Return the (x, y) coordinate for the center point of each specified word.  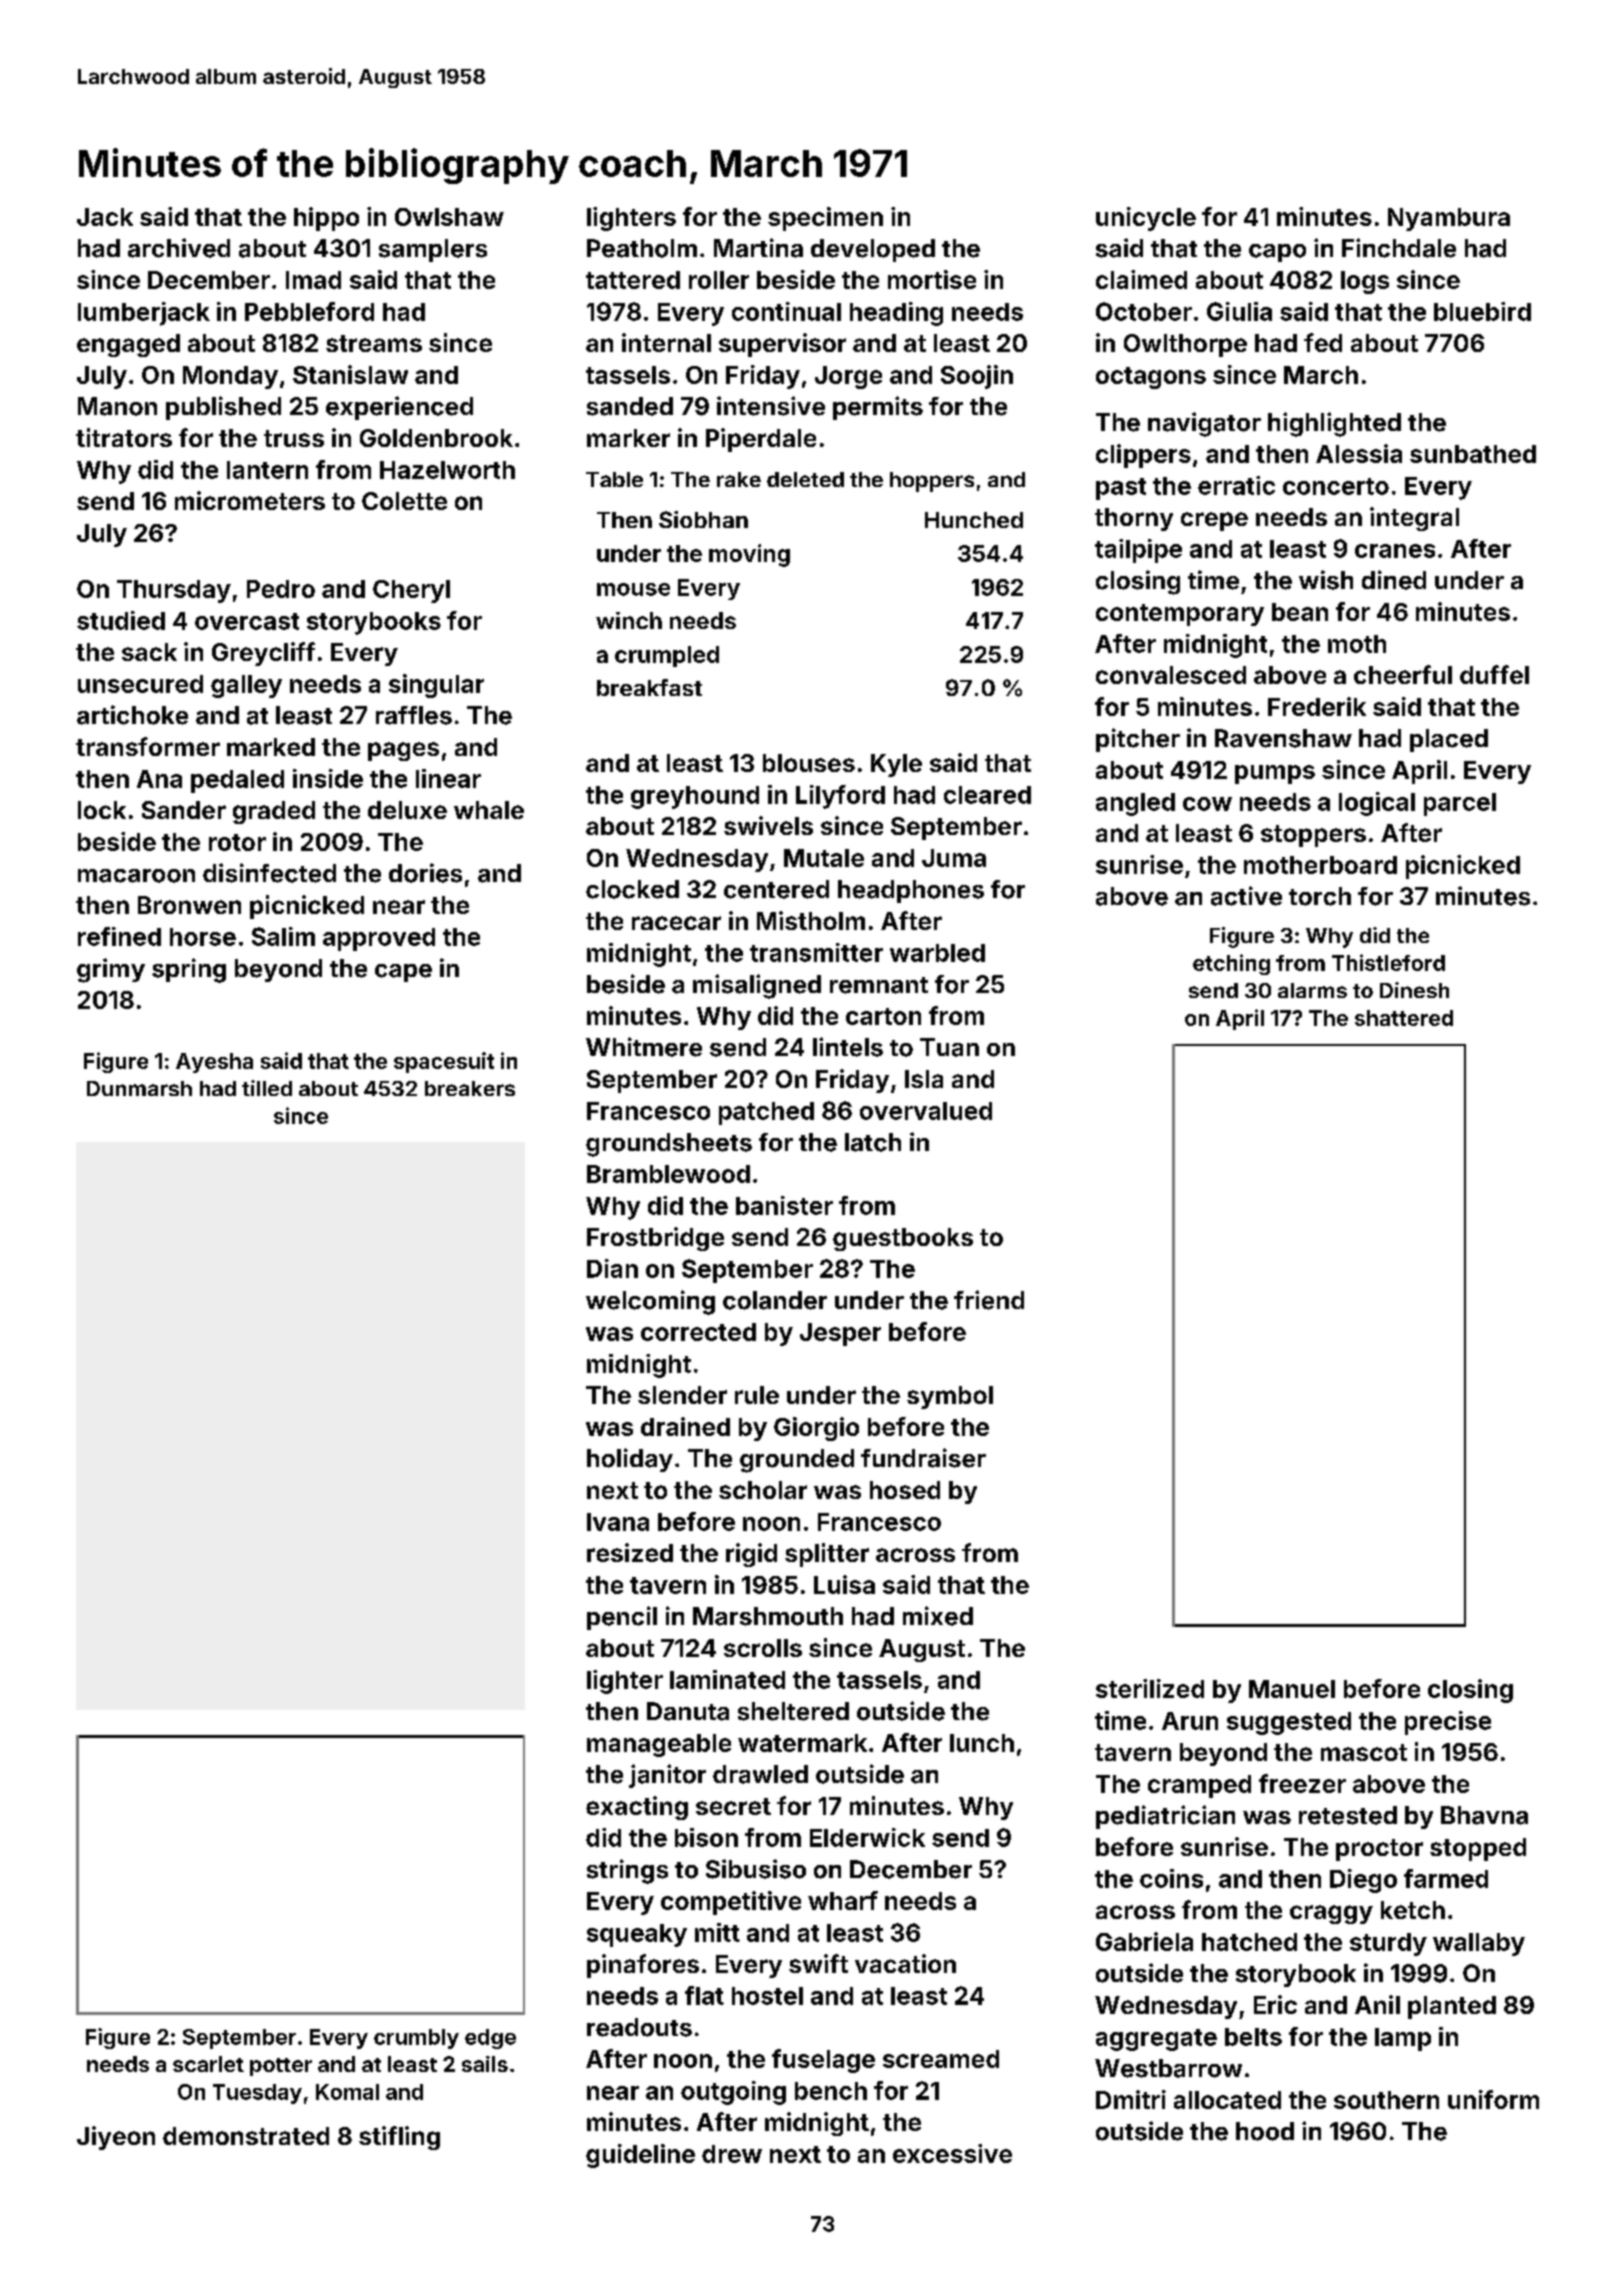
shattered (1404, 1018)
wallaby (1479, 1944)
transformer (148, 746)
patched (766, 1113)
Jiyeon (116, 2138)
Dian (612, 1268)
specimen (825, 219)
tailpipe (1138, 551)
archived (179, 248)
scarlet (208, 2064)
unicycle (1146, 219)
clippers (1143, 456)
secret (733, 1806)
